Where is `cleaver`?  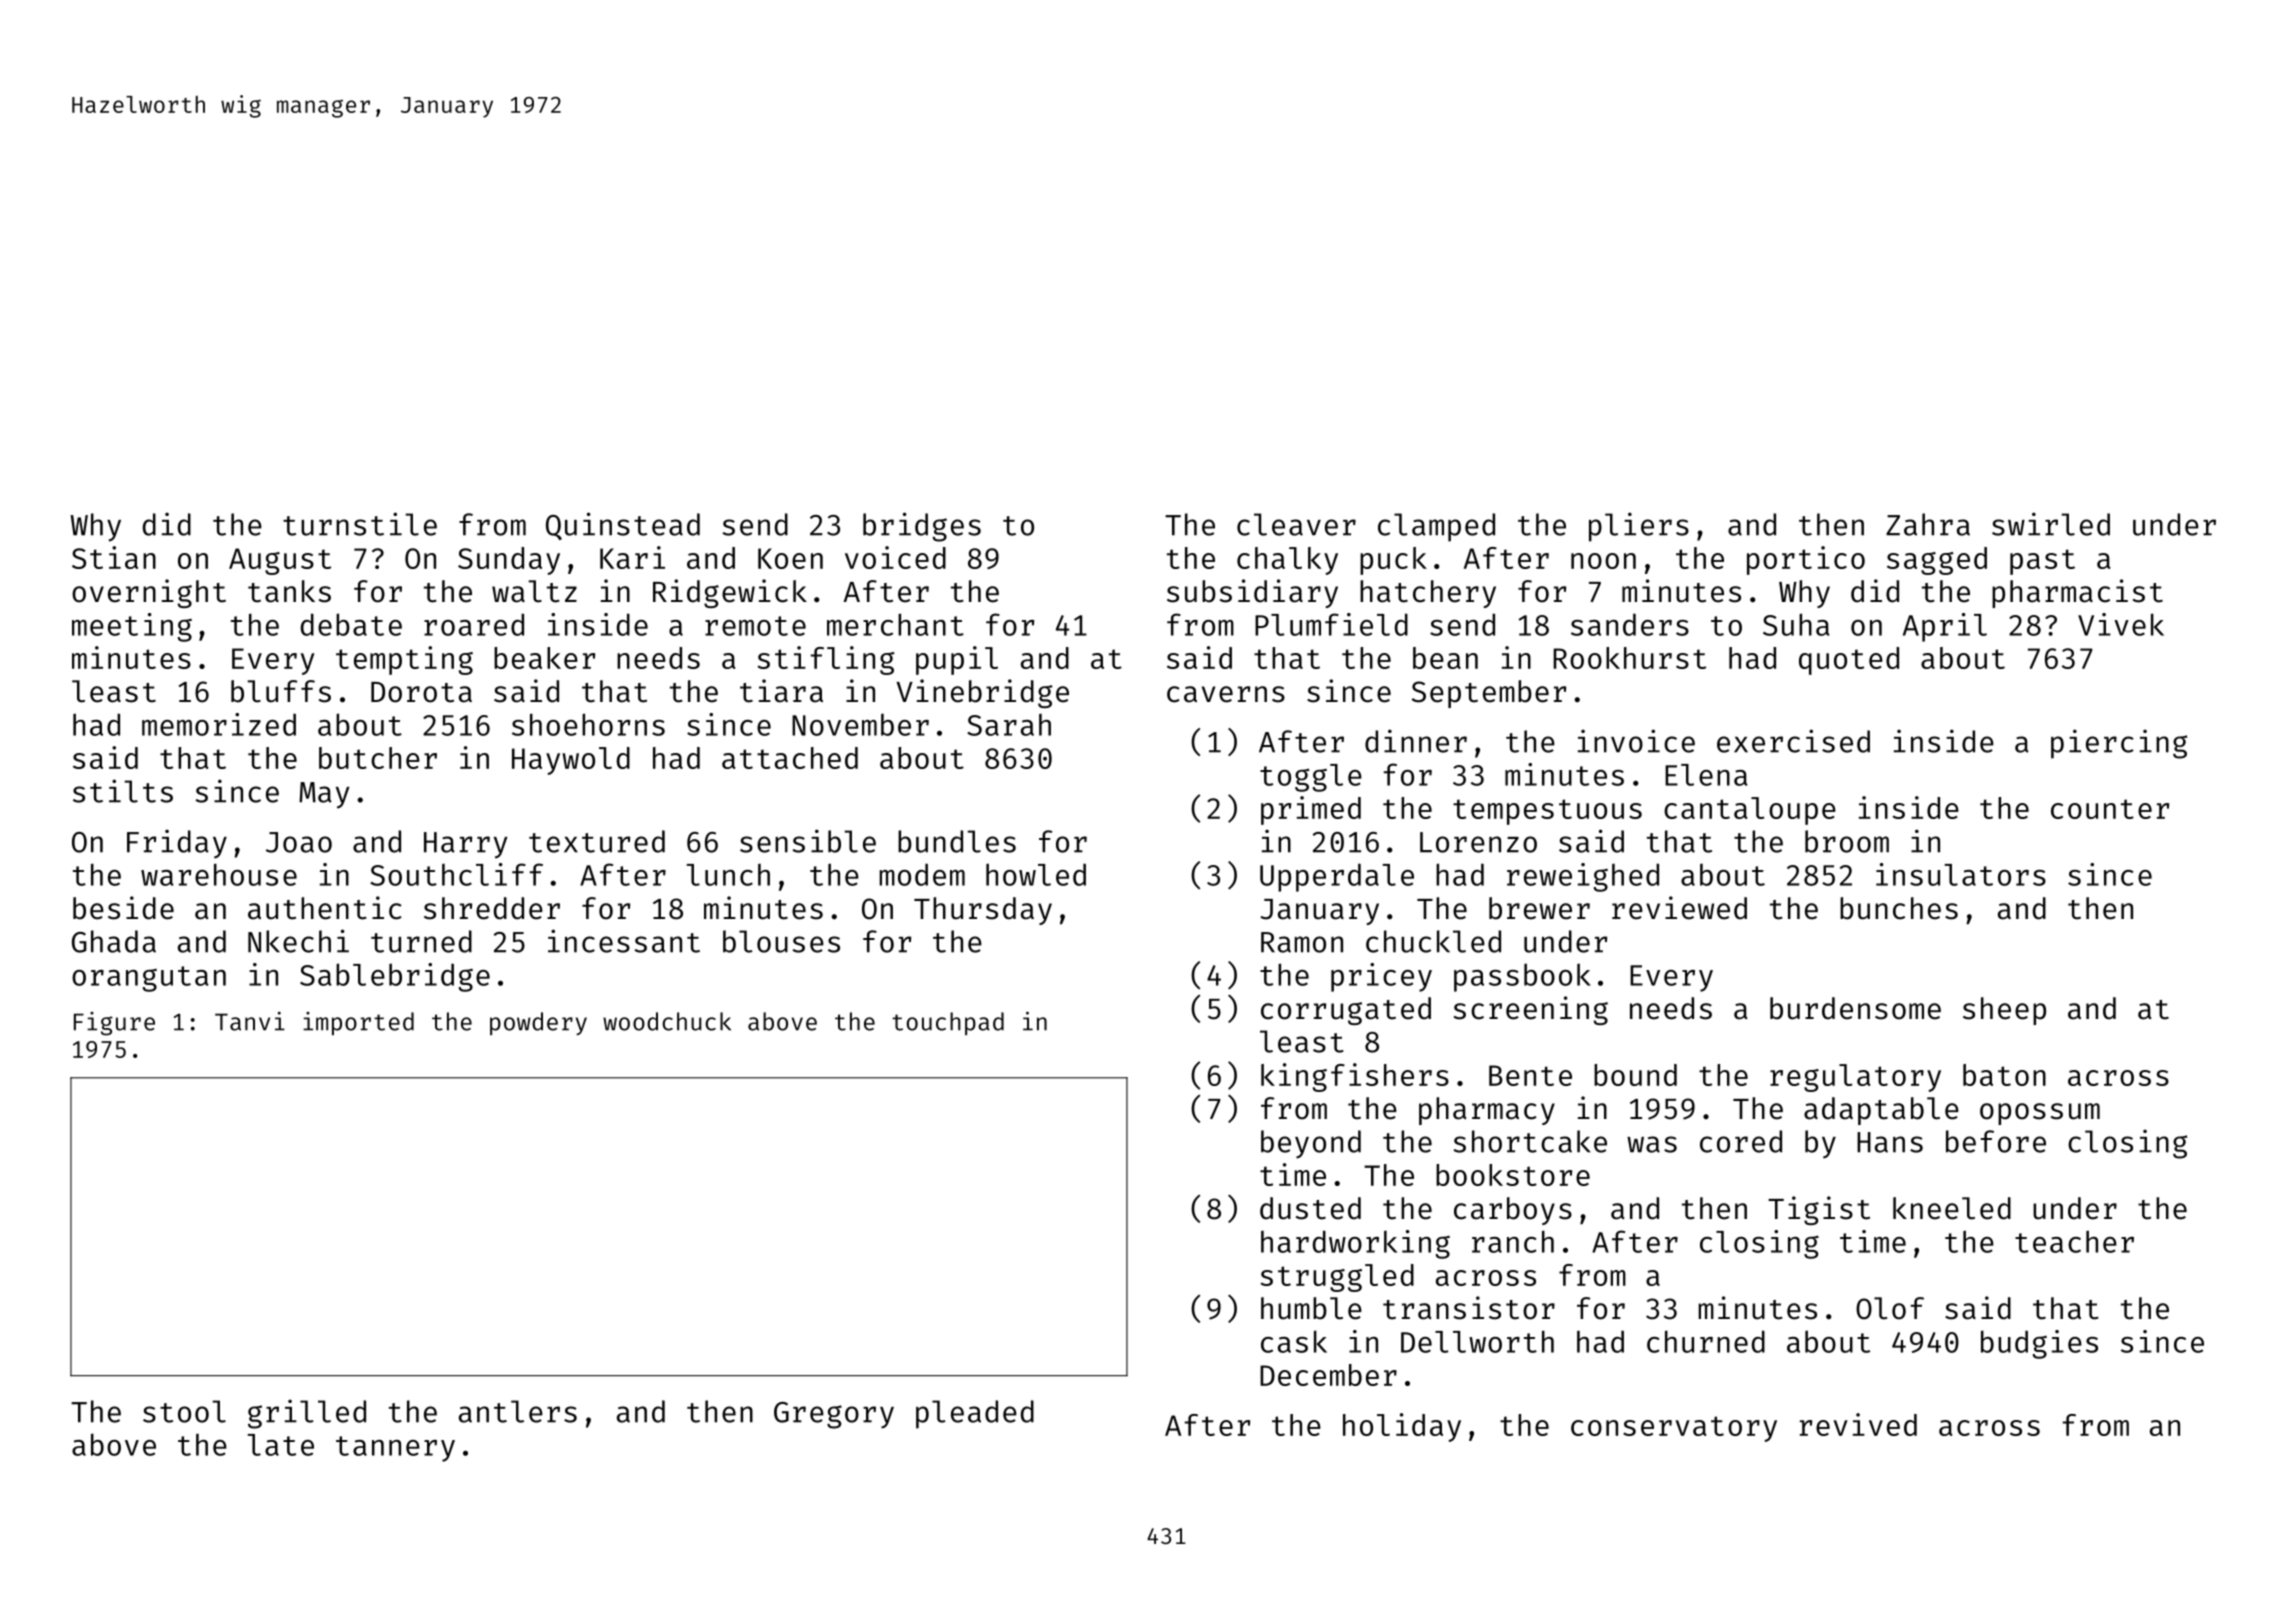
cleaver is located at coordinates (1296, 524).
